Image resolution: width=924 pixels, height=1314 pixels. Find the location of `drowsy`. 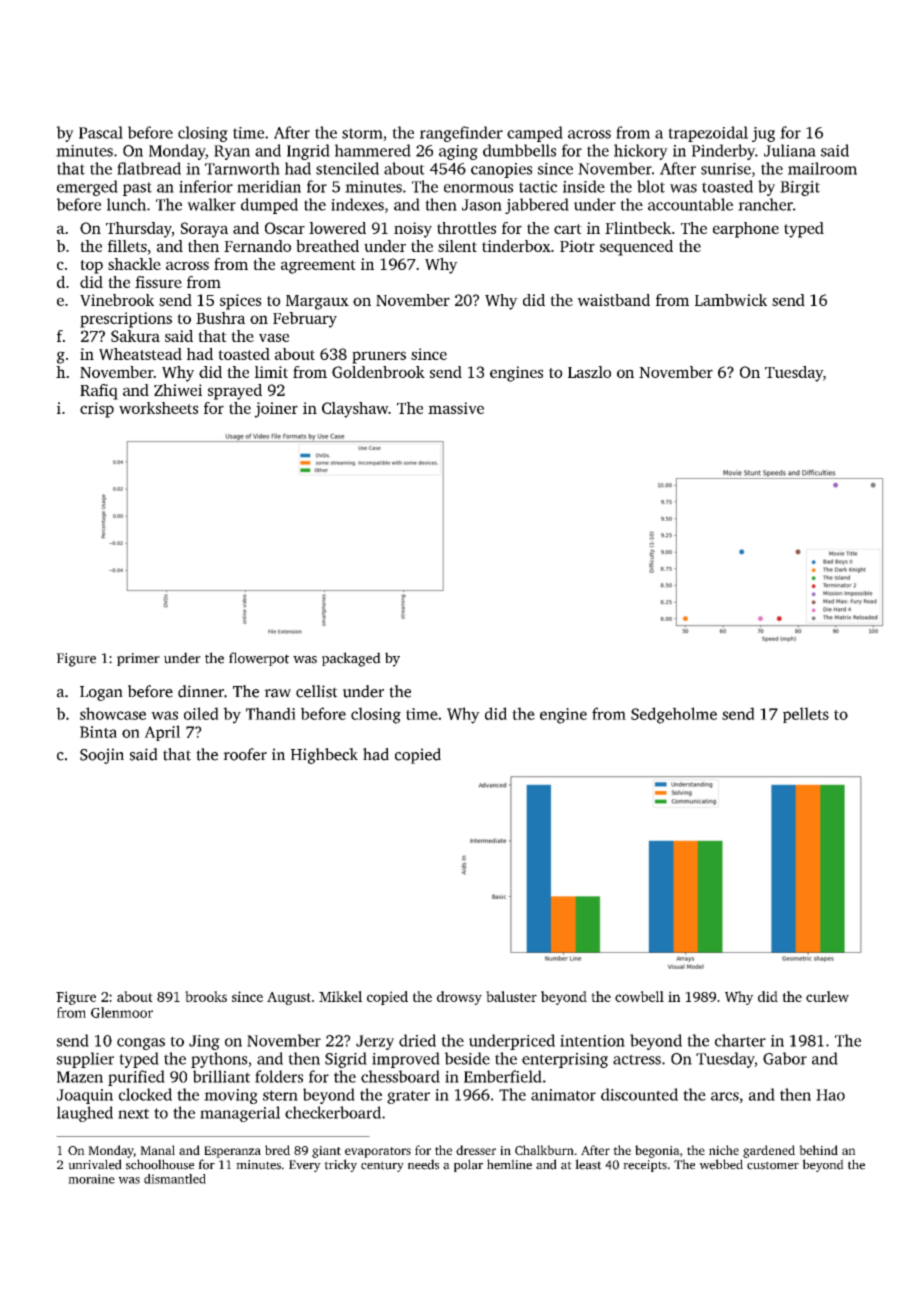

drowsy is located at coordinates (459, 998).
